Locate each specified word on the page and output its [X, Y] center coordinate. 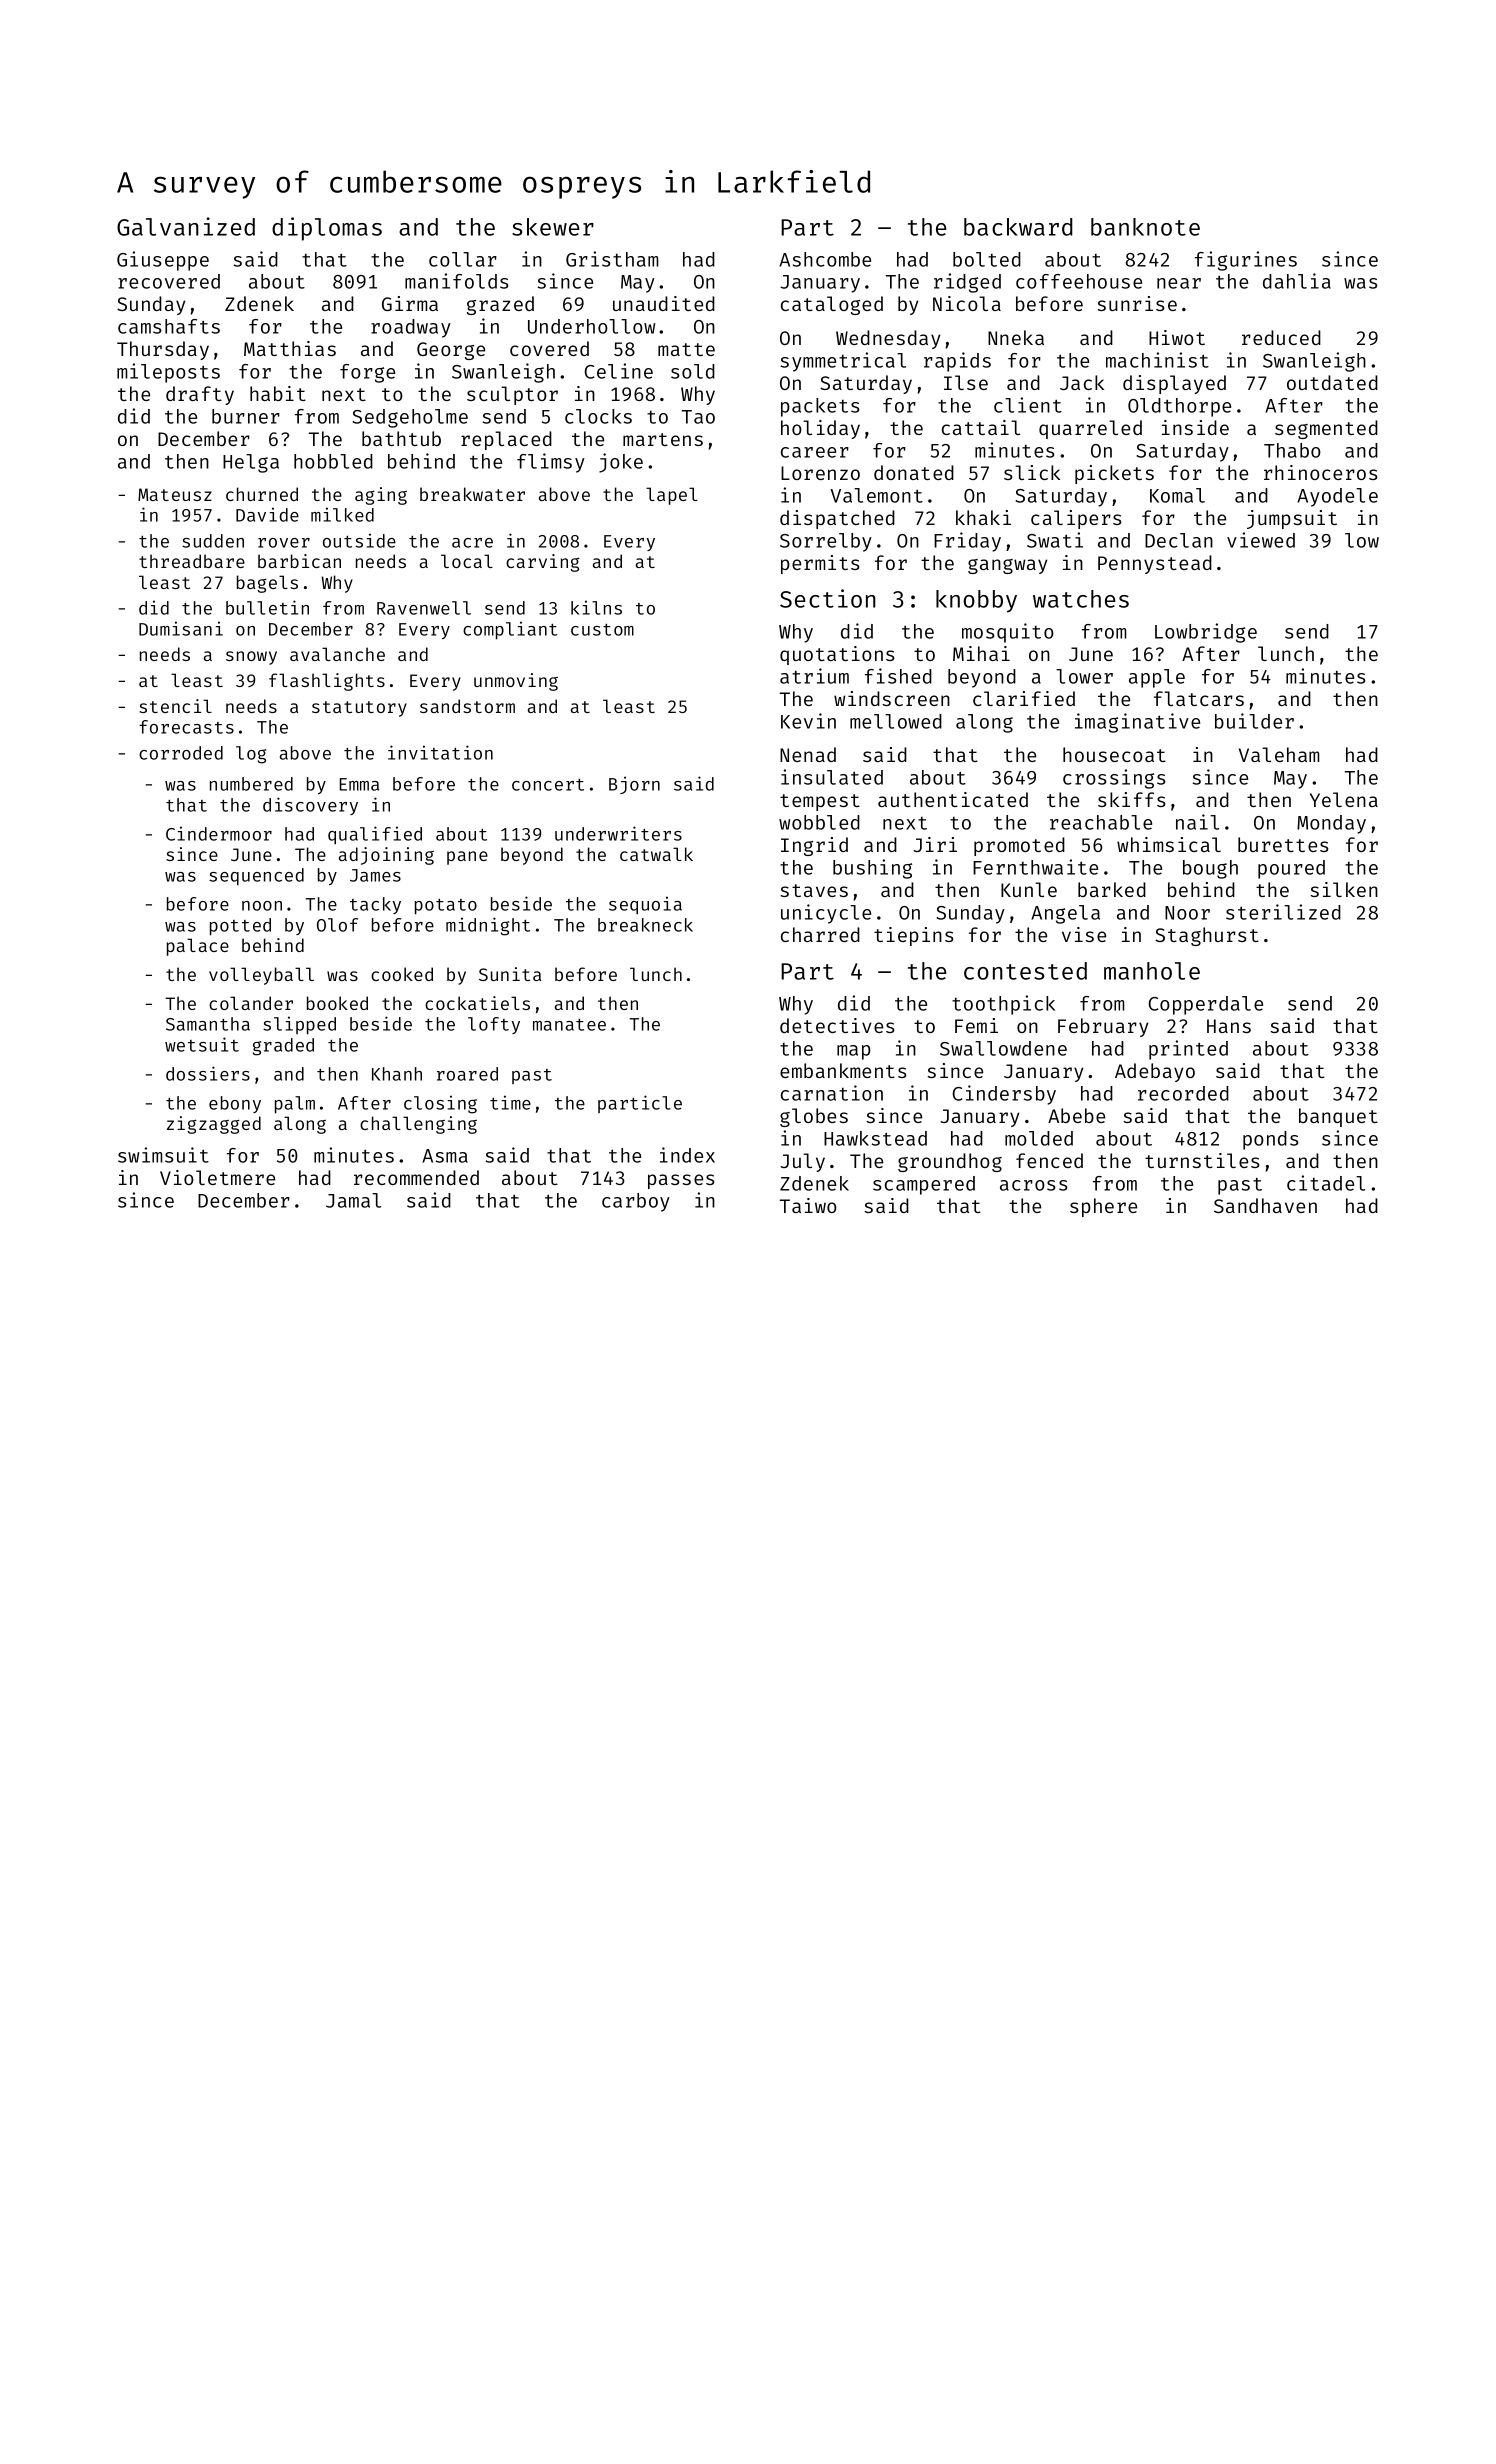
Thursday [163, 350]
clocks [598, 416]
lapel [672, 496]
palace [198, 947]
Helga [251, 463]
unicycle [826, 914]
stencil [175, 706]
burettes [1283, 844]
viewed [1261, 540]
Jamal [353, 1200]
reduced [1281, 337]
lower [1084, 676]
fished [898, 676]
